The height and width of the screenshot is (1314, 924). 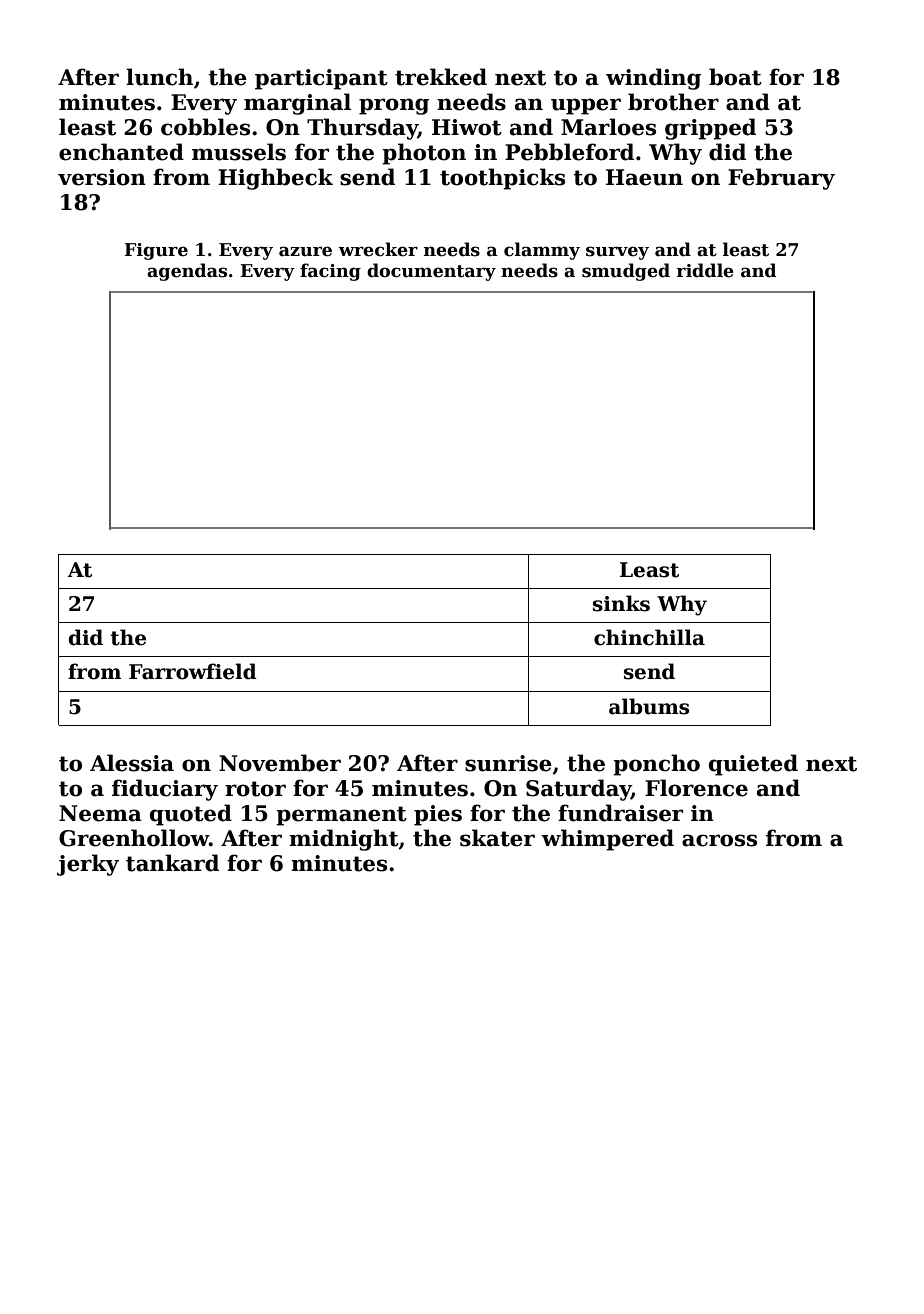 I want to click on Neema, so click(x=100, y=813).
